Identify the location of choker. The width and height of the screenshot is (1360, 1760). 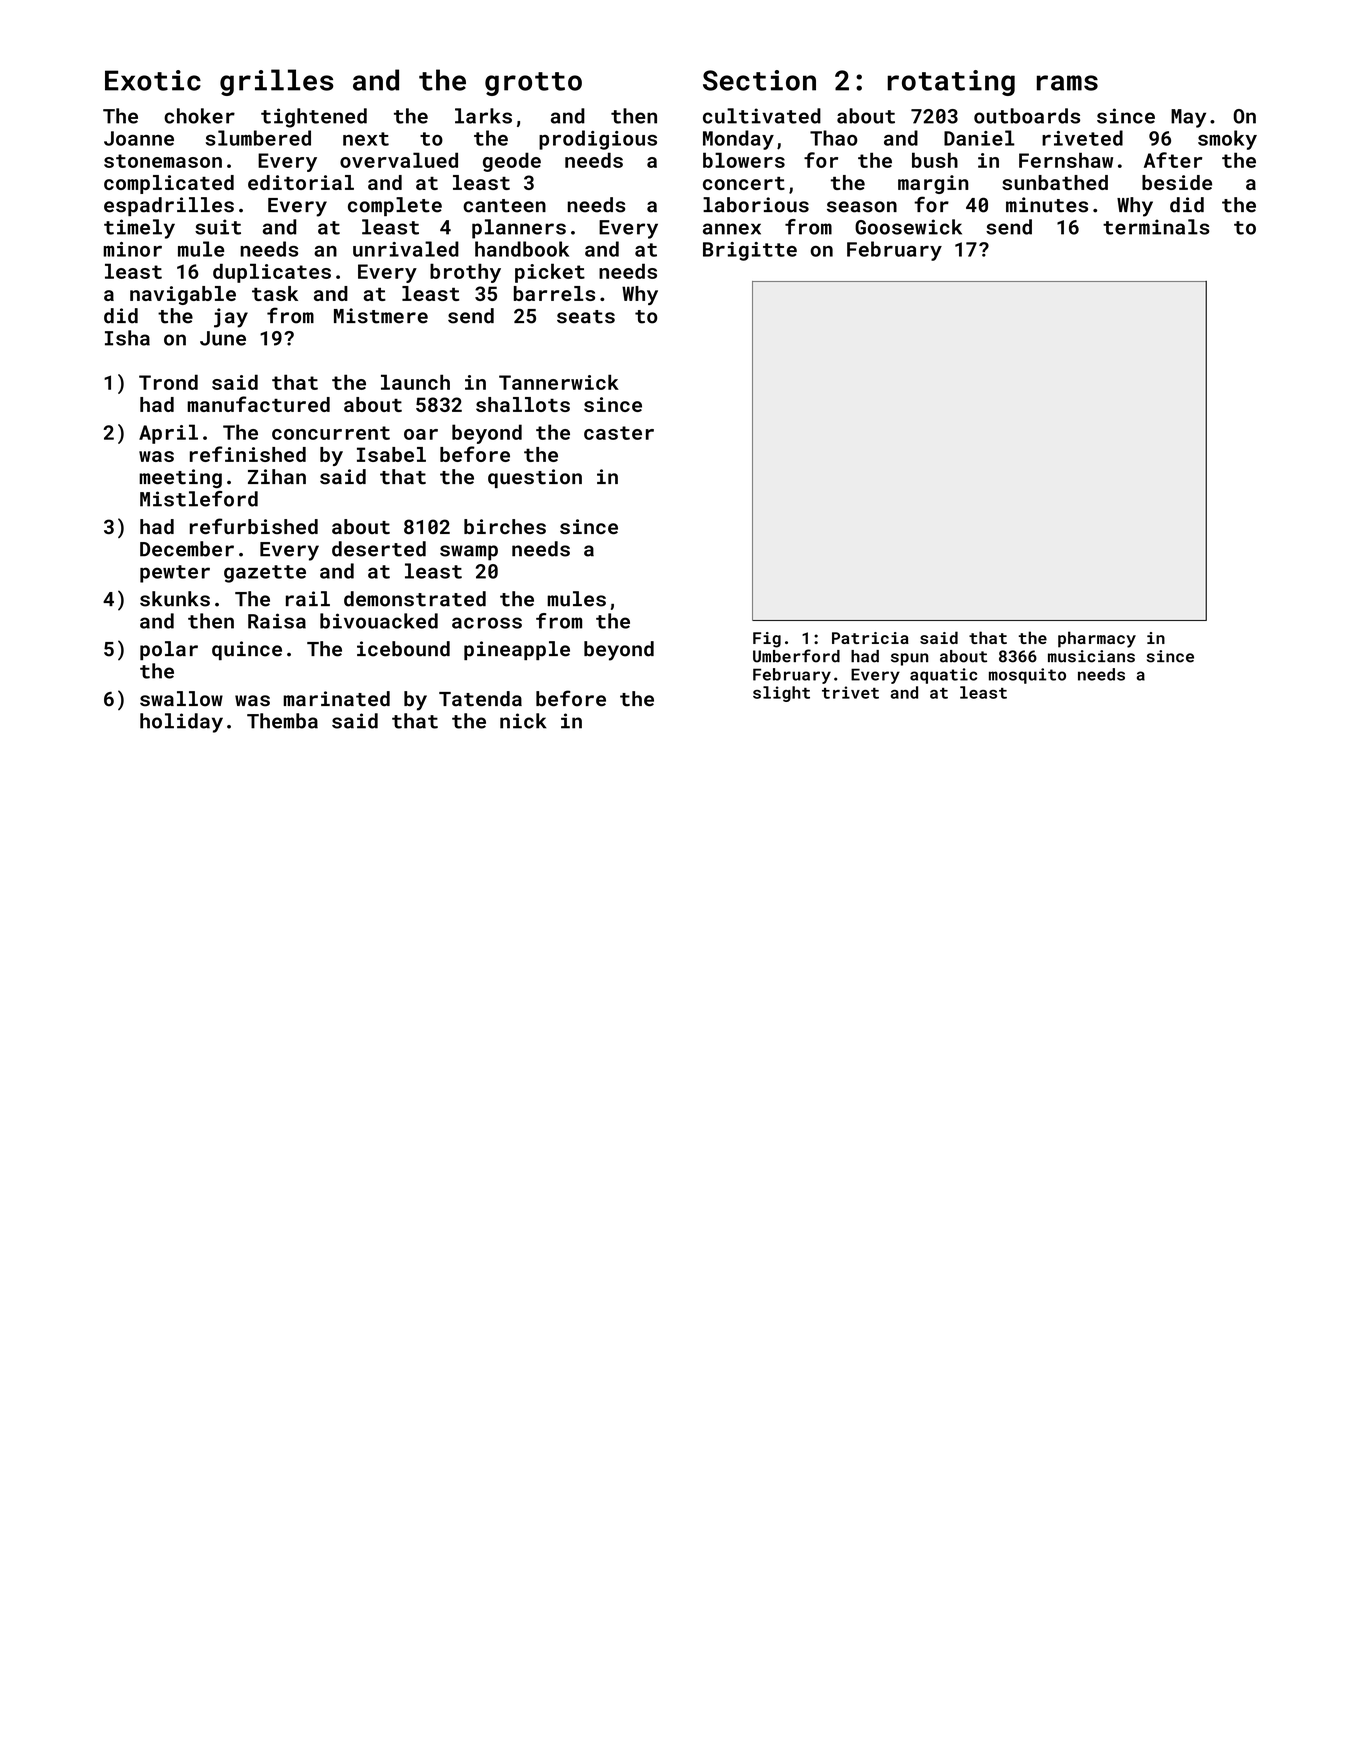
(199, 116).
